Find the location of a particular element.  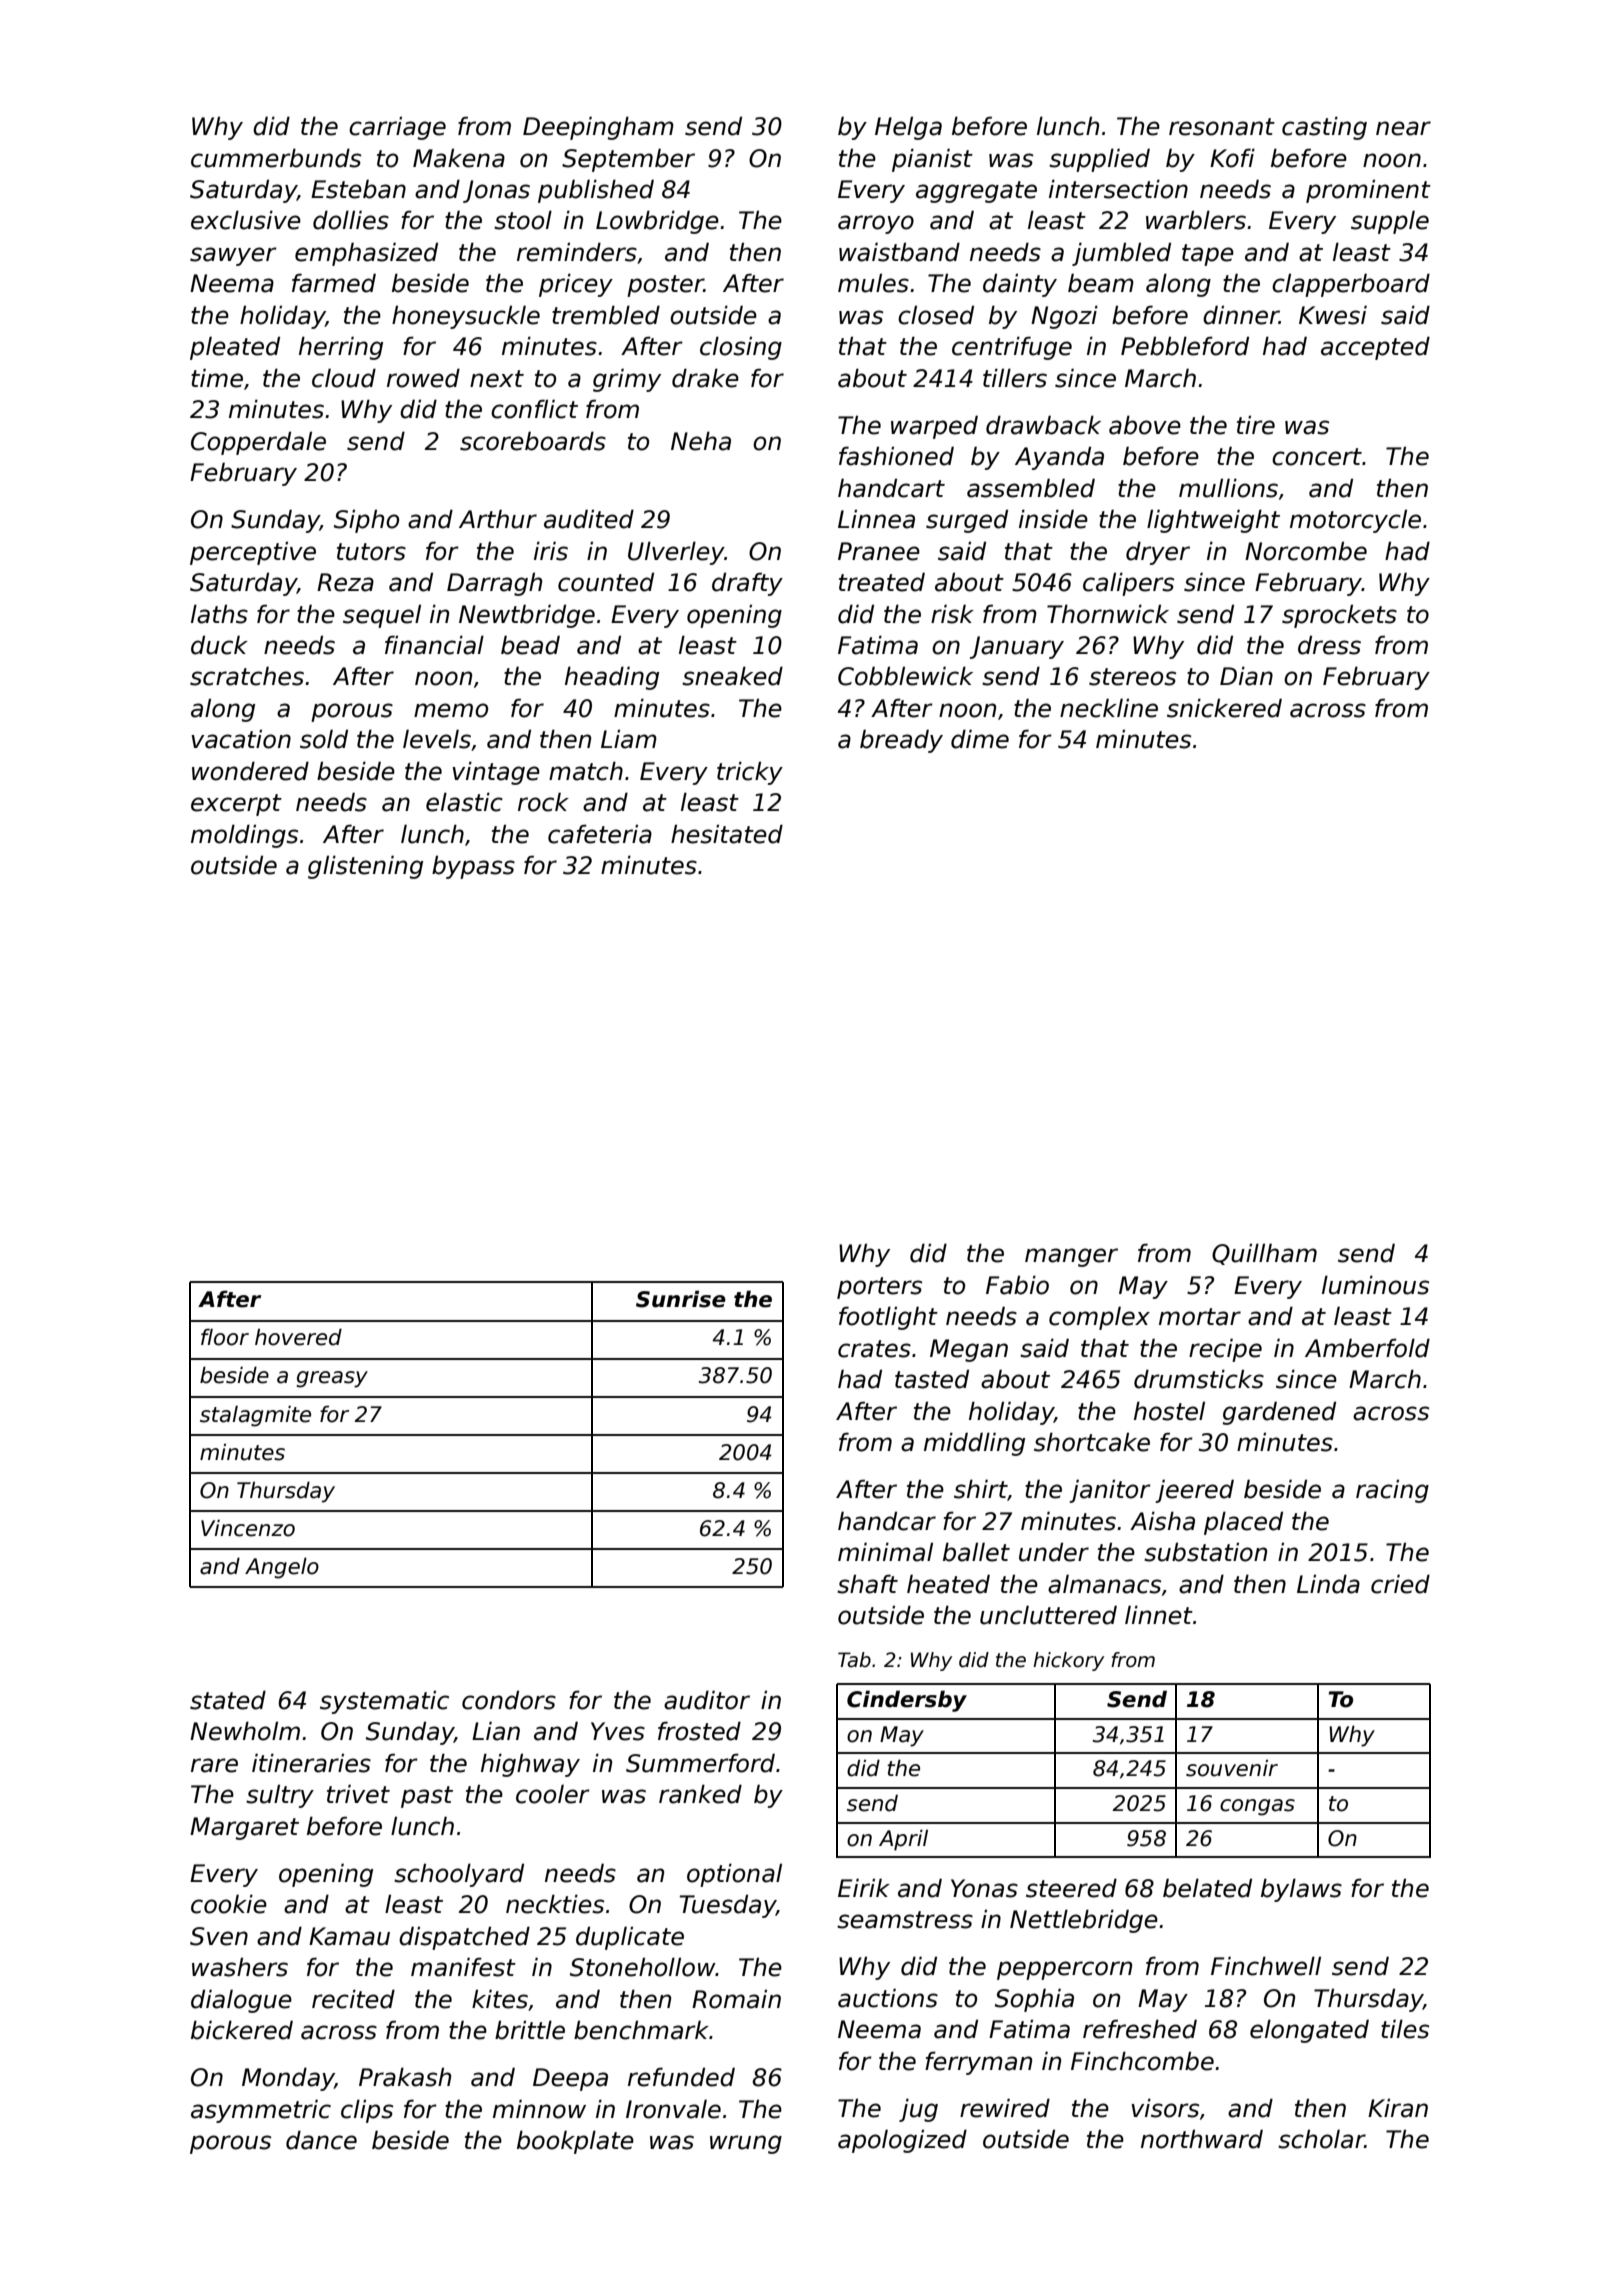

exclusive is located at coordinates (246, 220).
